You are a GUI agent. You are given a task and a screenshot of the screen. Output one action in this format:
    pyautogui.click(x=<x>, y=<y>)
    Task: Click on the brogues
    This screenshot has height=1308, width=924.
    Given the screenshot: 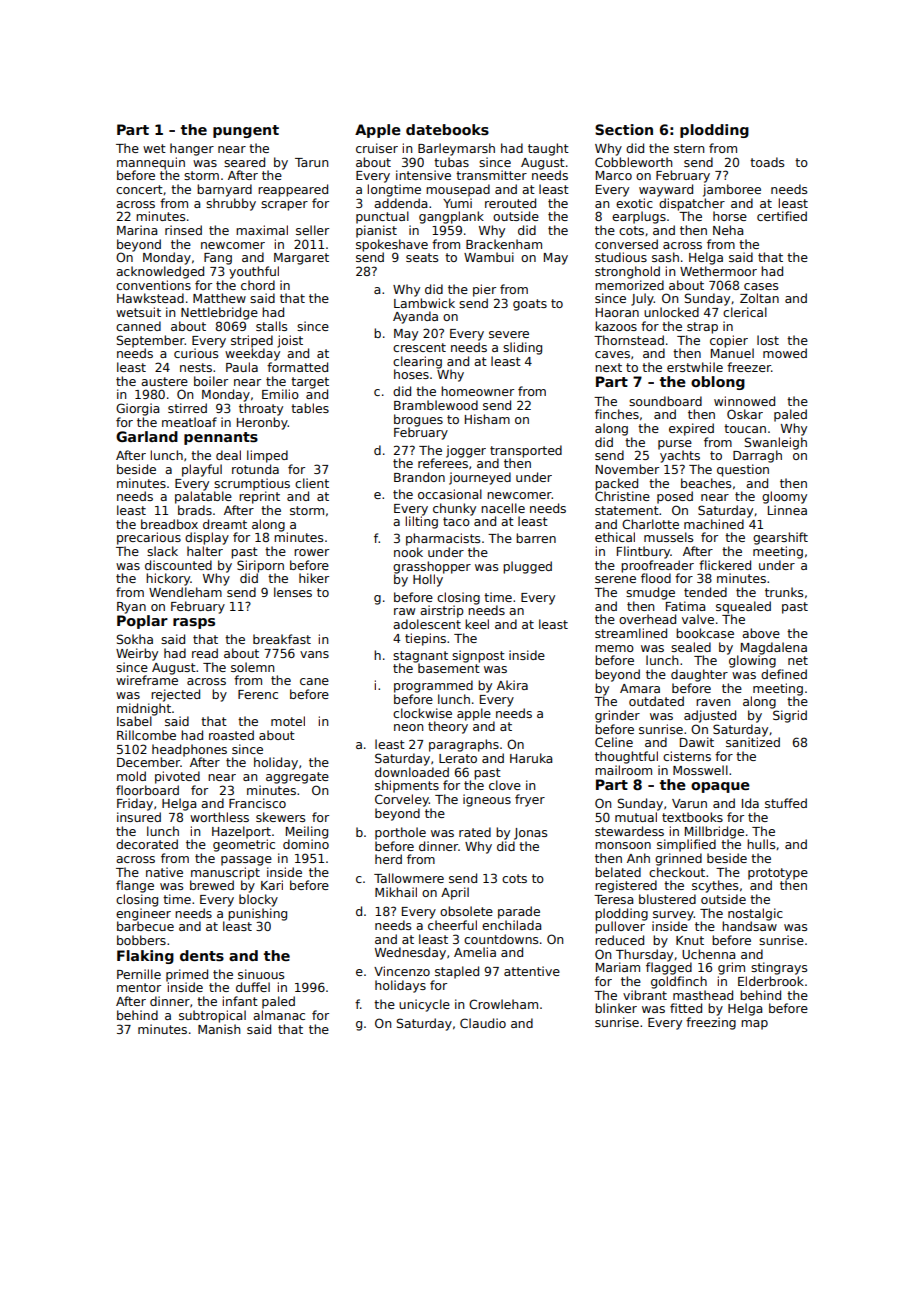 What is the action you would take?
    pyautogui.click(x=418, y=420)
